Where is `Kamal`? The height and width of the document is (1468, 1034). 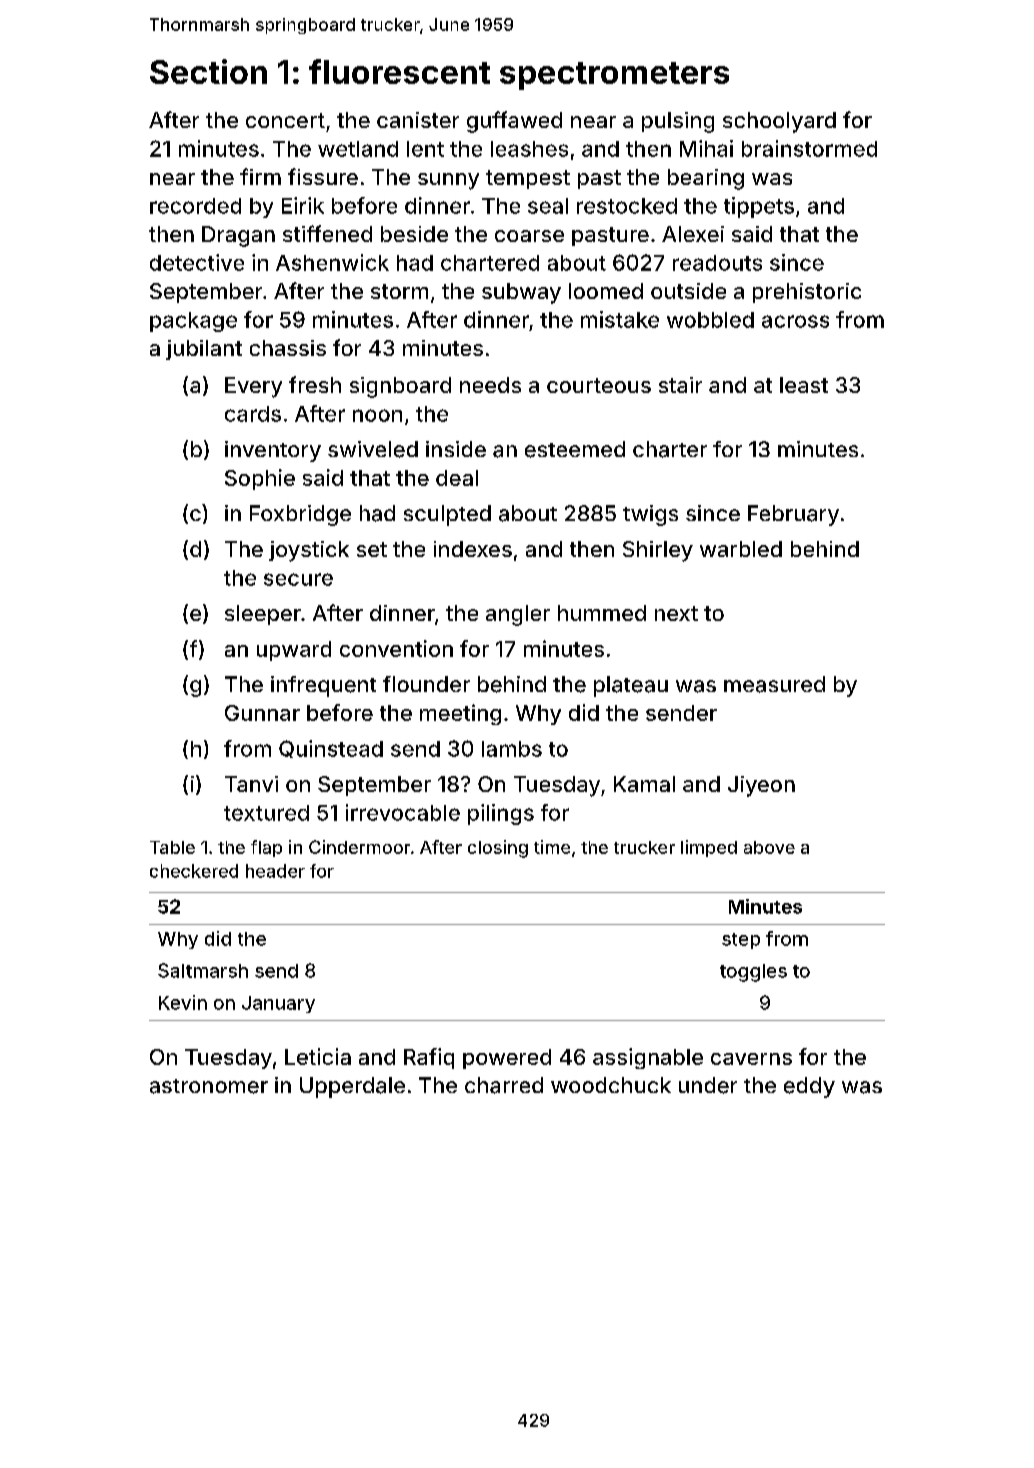
Kamal is located at coordinates (644, 784).
